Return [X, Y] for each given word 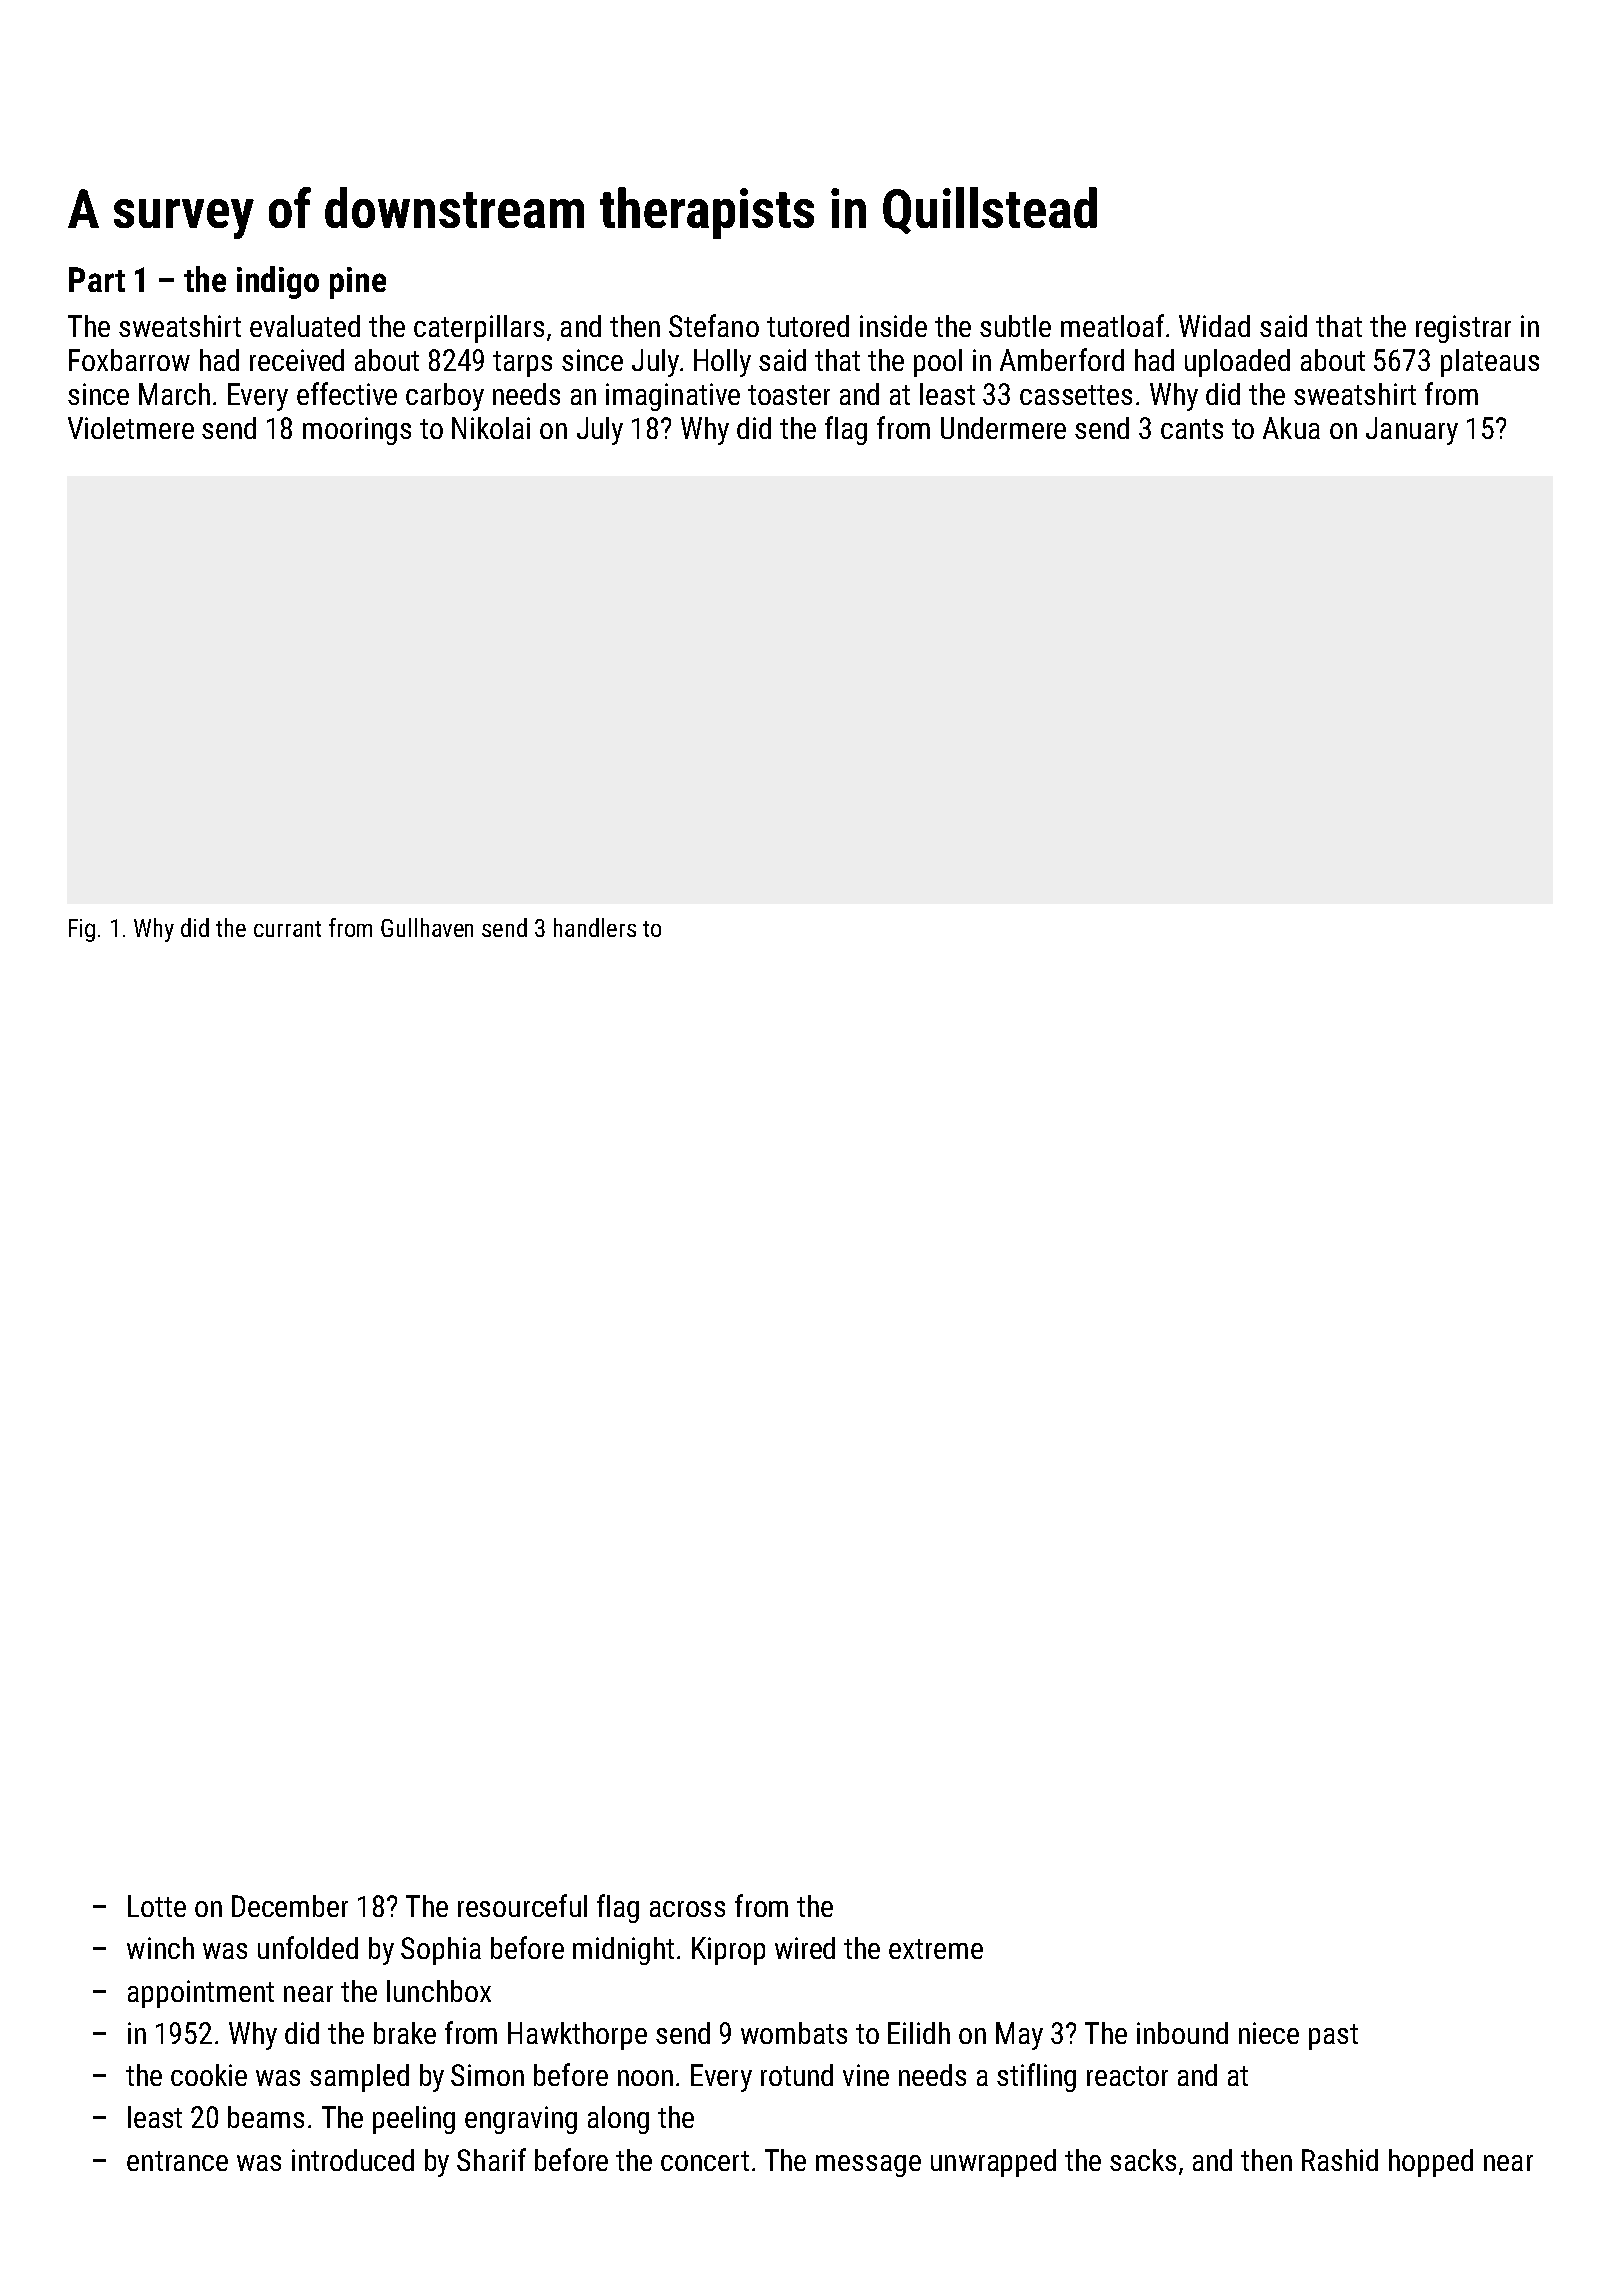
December [290, 1906]
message [868, 2166]
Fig [82, 930]
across [687, 1909]
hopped [1431, 2163]
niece [1269, 2033]
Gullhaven [427, 927]
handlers [595, 927]
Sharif [491, 2159]
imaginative [673, 397]
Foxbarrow [129, 360]
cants [1192, 429]
